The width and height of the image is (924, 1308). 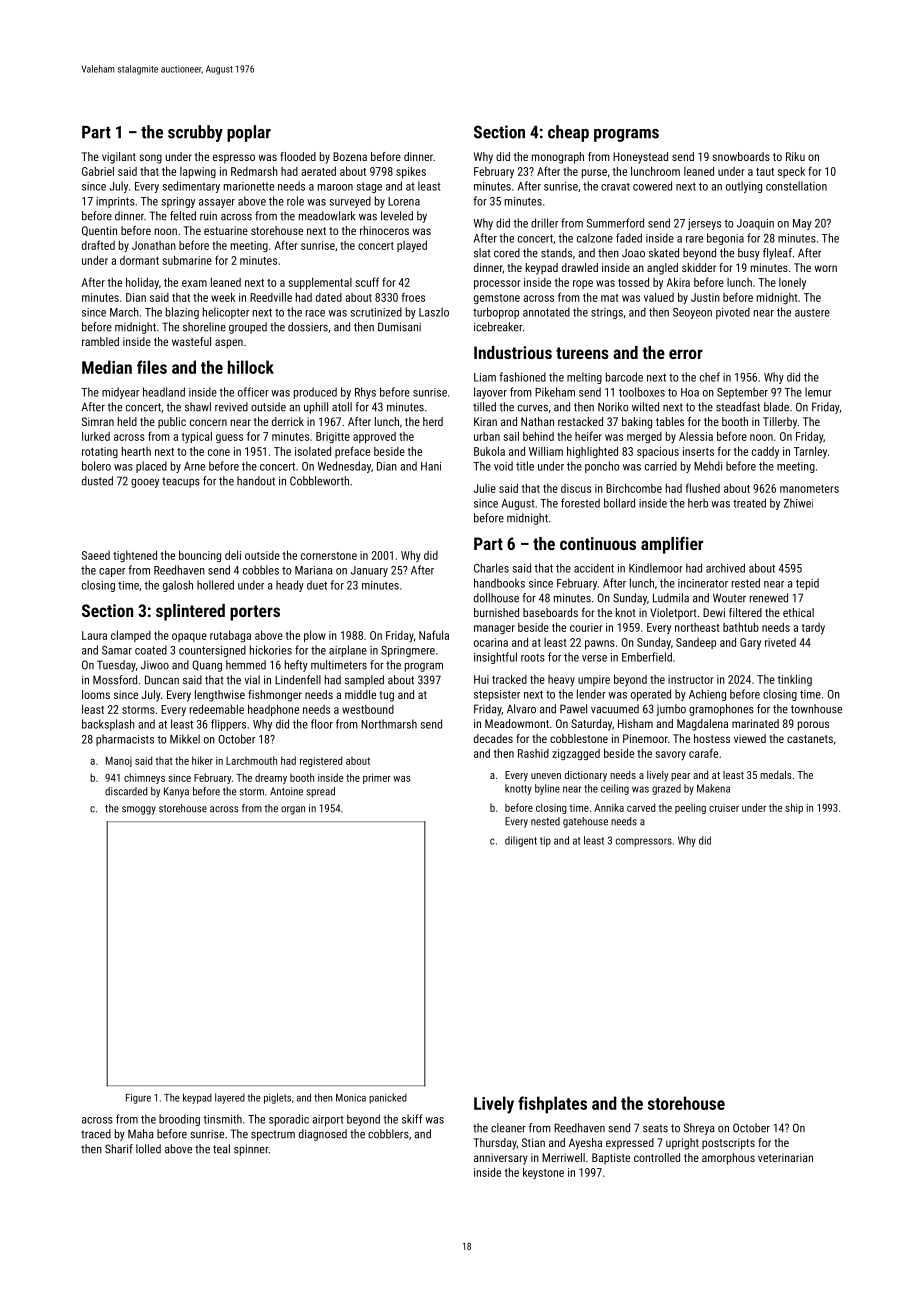 I want to click on cobblers, so click(x=388, y=1134).
